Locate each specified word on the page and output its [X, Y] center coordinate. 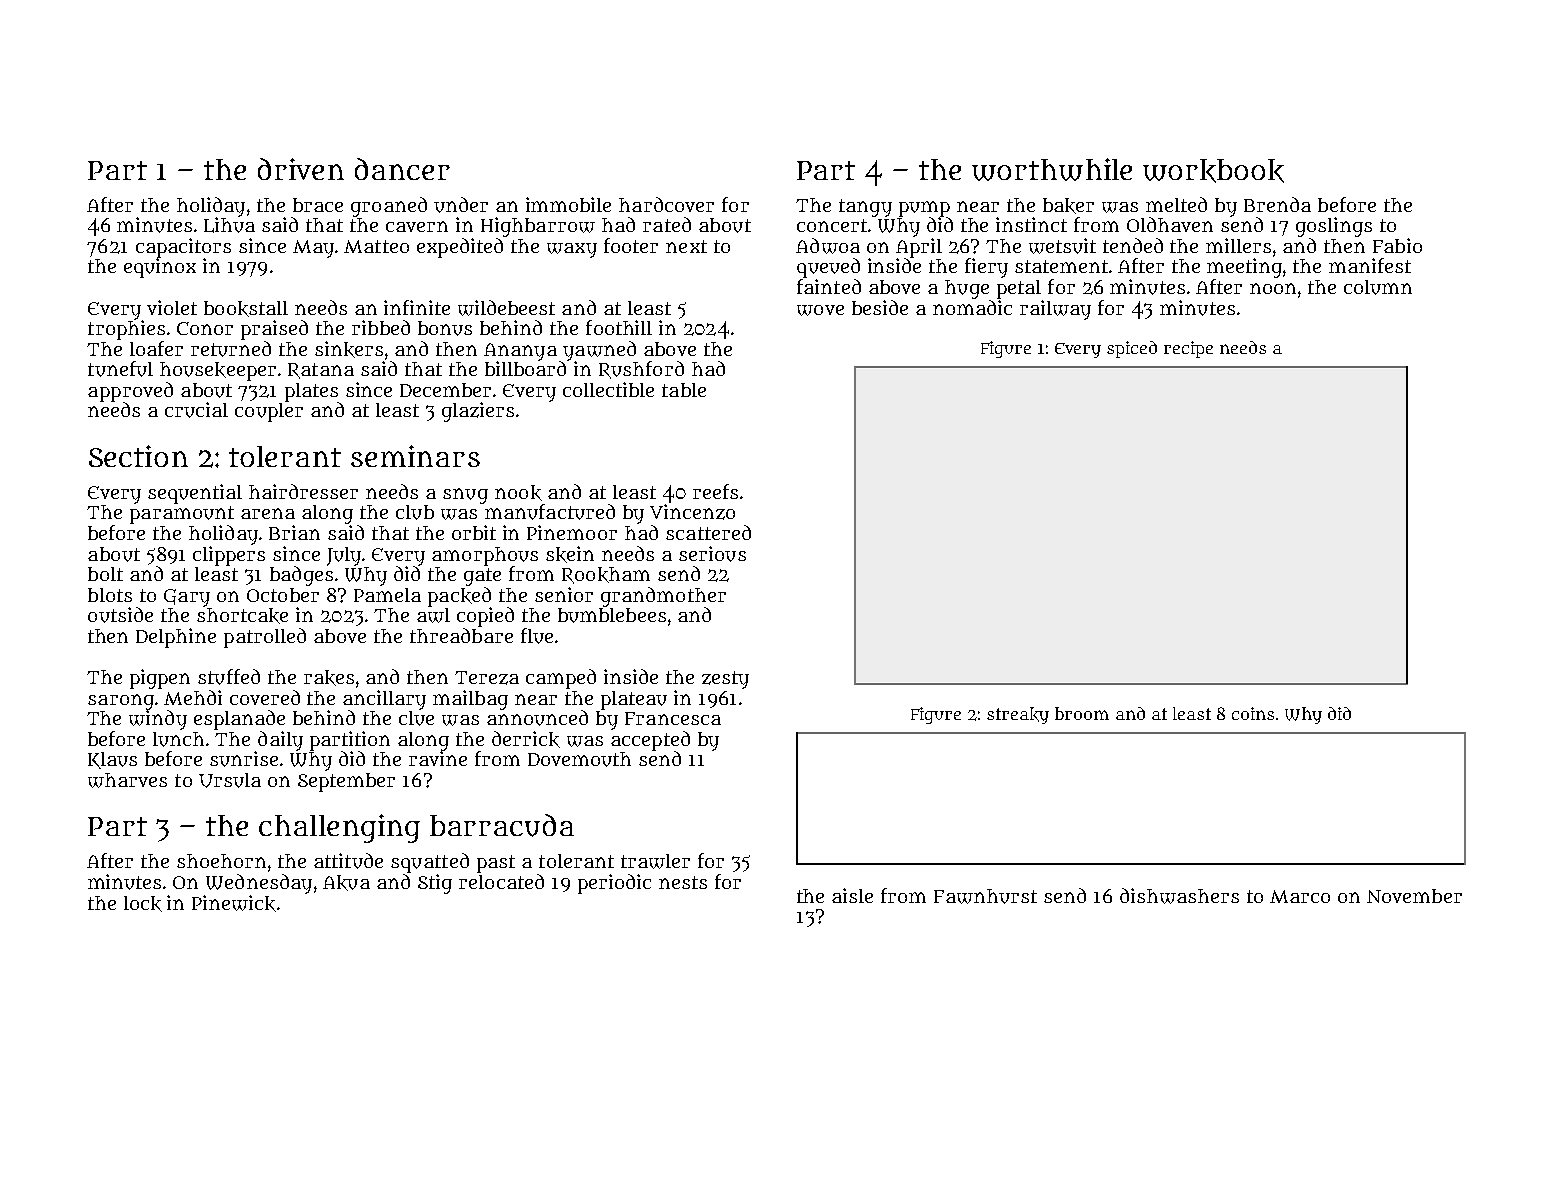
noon [1273, 288]
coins [1253, 713]
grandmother [663, 597]
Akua [346, 883]
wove [820, 310]
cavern [417, 226]
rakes [329, 678]
